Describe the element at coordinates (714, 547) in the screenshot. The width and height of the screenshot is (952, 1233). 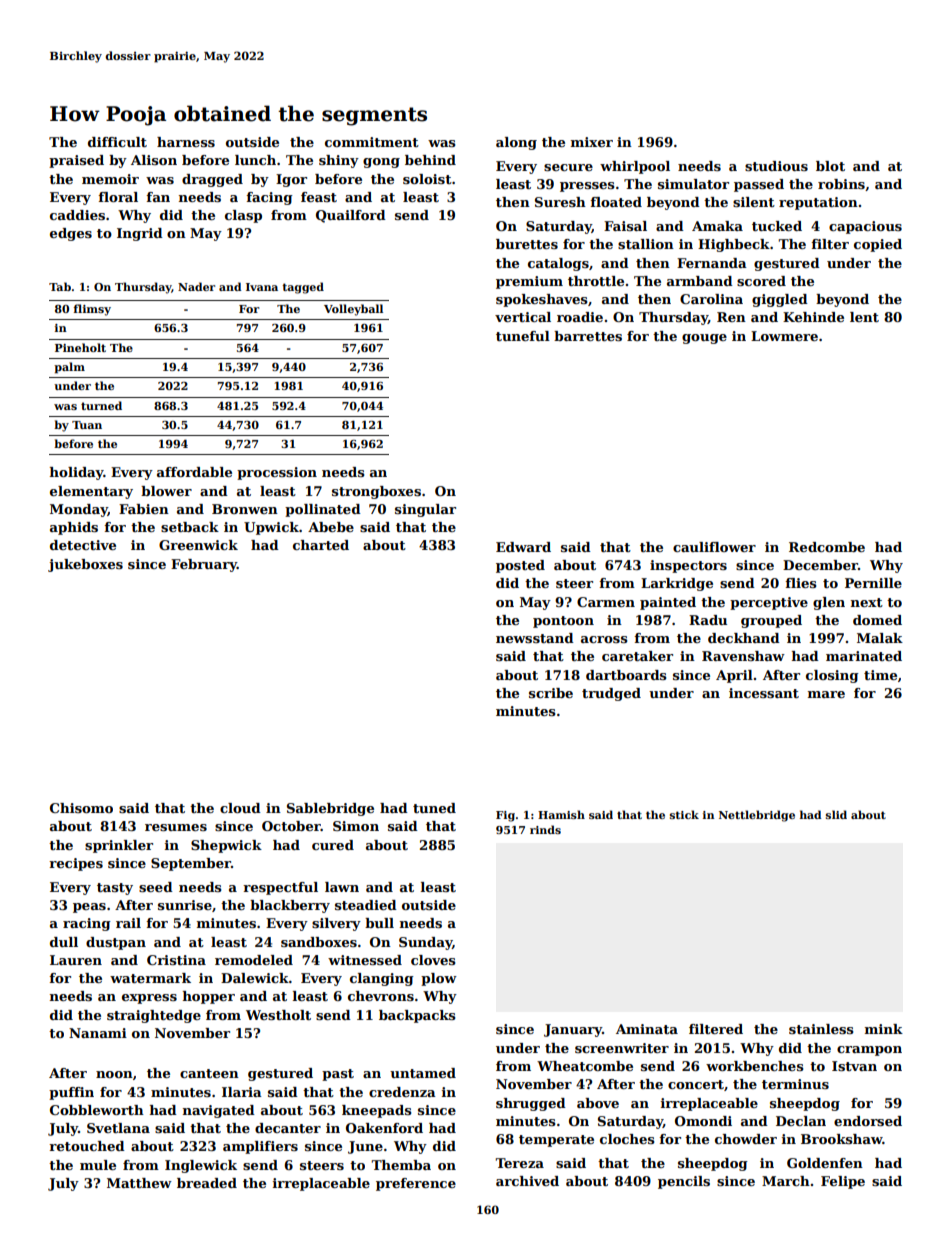
I see `cauliflower` at that location.
